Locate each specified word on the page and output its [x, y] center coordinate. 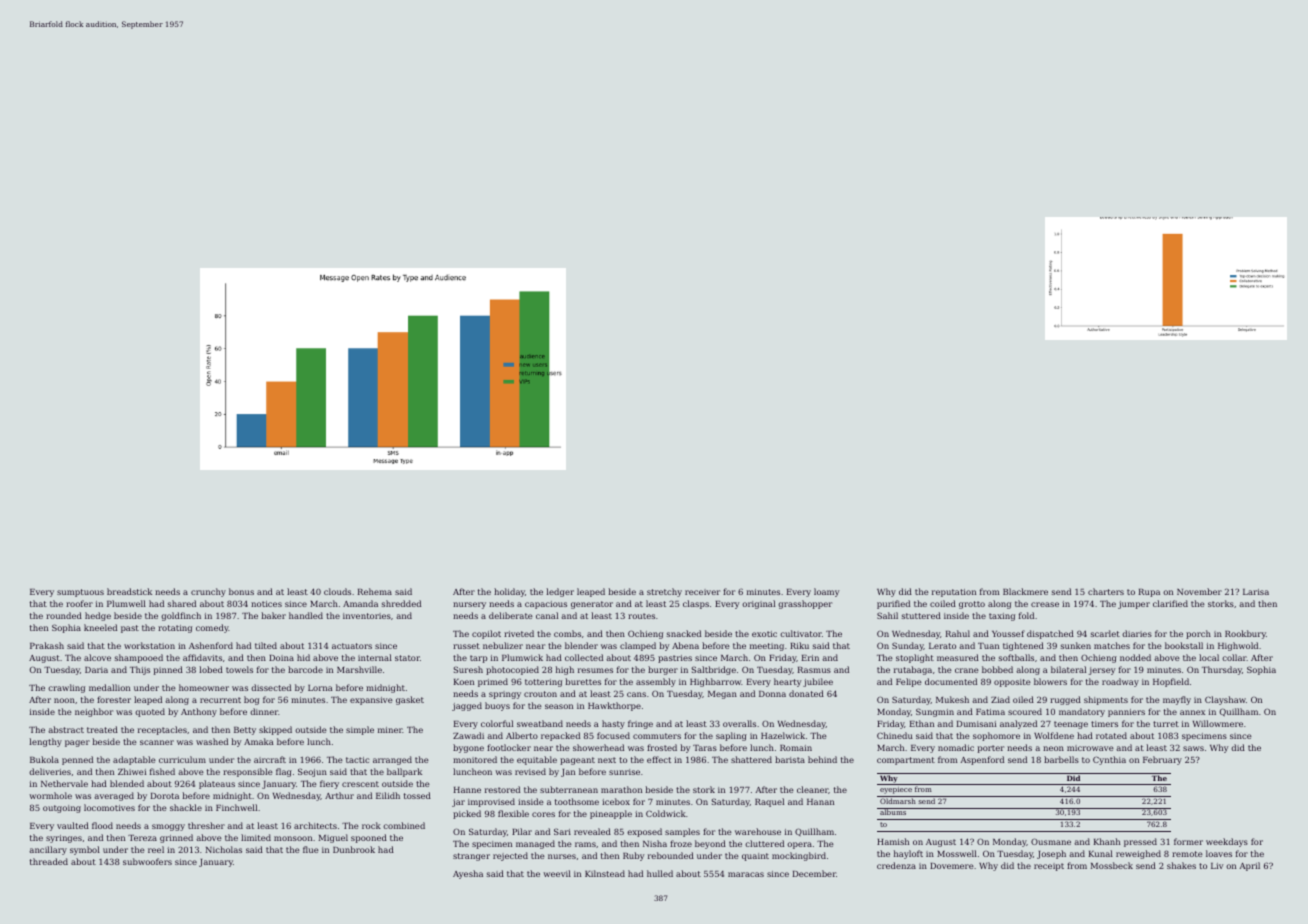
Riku [799, 645]
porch [1198, 634]
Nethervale [64, 783]
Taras [705, 748]
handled [306, 615]
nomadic [956, 747]
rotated [1111, 735]
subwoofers [147, 861]
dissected [271, 687]
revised [530, 771]
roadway [1120, 682]
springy [505, 695]
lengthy [46, 742]
